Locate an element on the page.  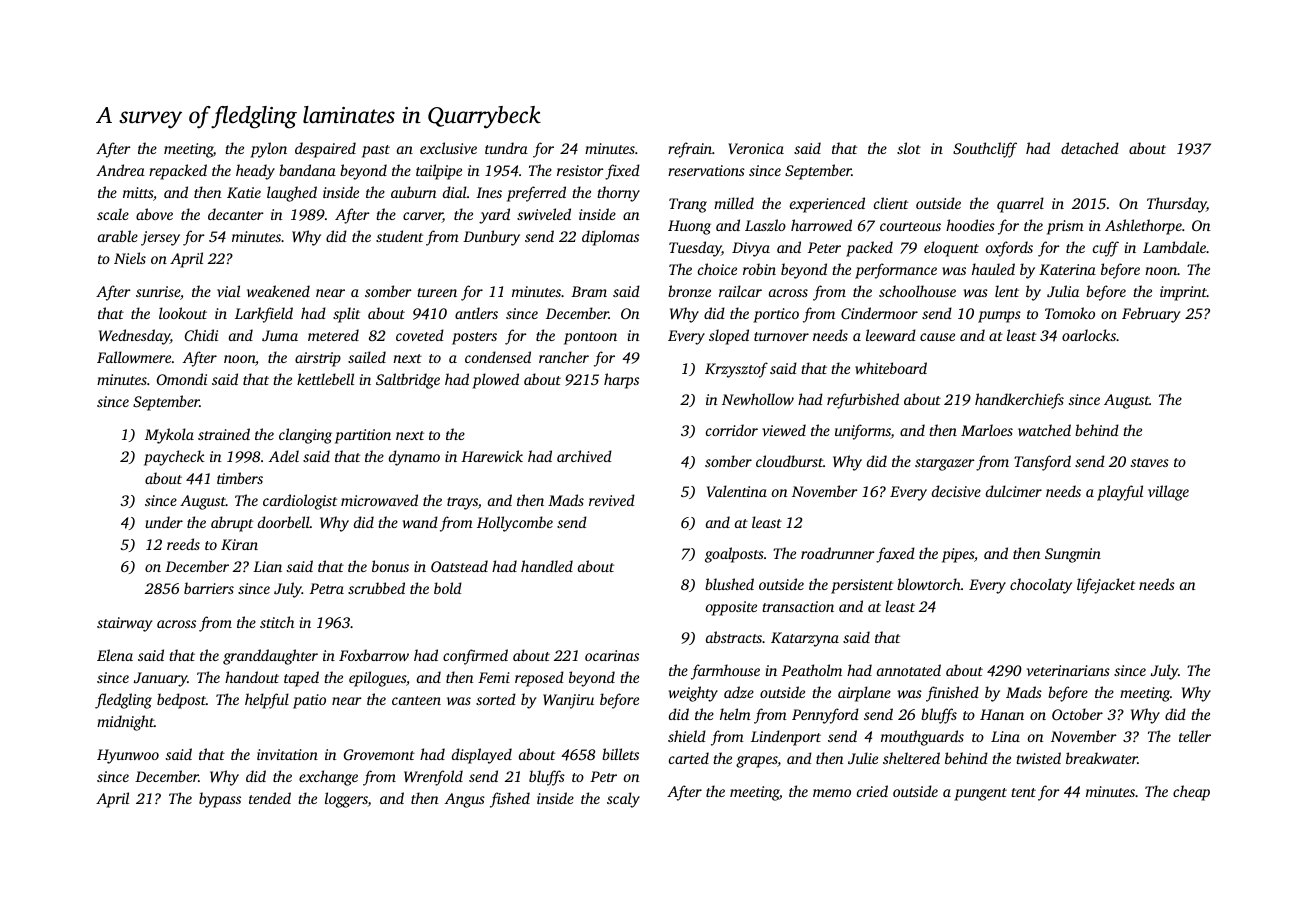
Krzysztof is located at coordinates (736, 370).
